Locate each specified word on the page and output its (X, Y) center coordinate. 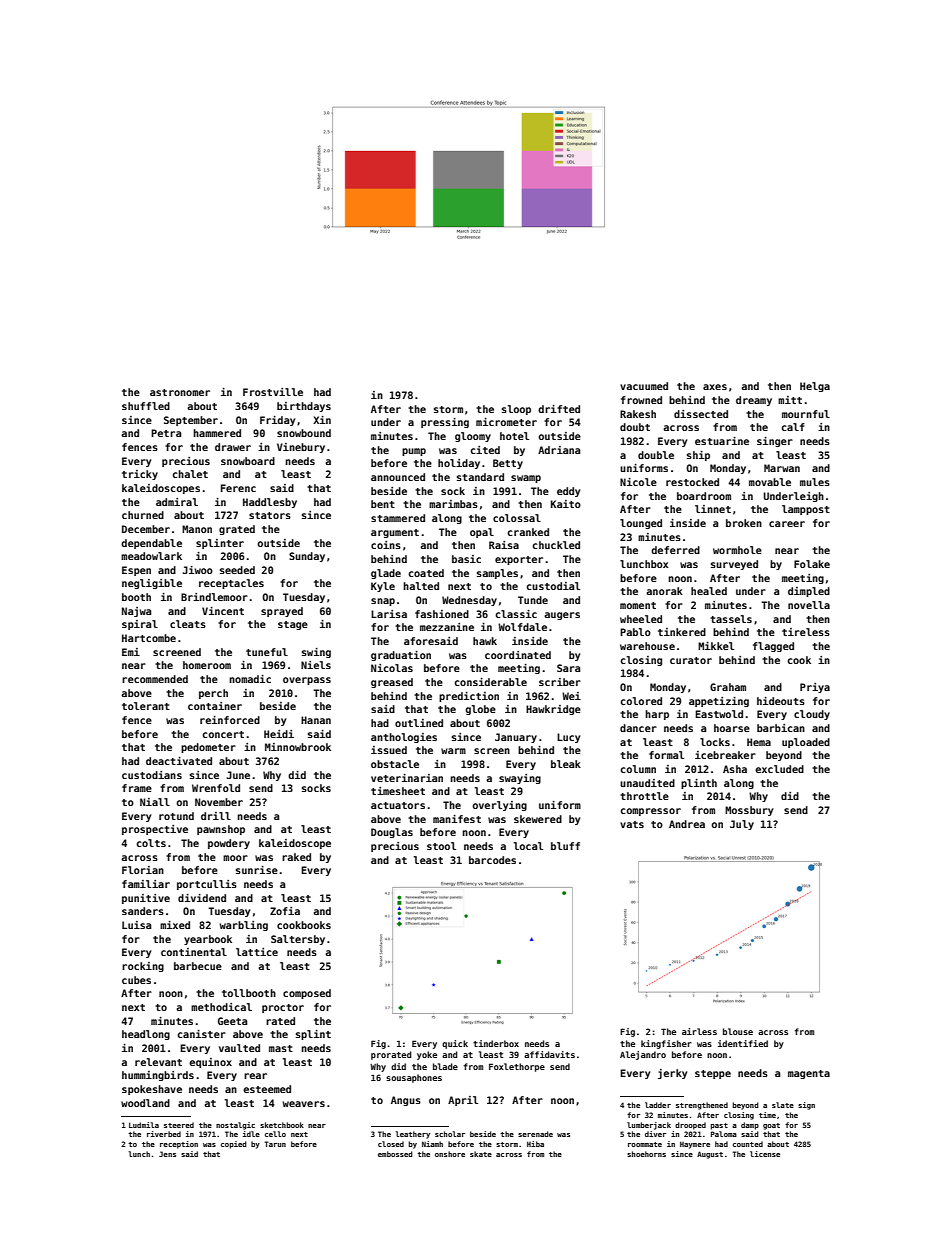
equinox (210, 1063)
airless (699, 1031)
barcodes (492, 860)
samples (497, 574)
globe (480, 710)
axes (715, 387)
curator (691, 660)
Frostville (273, 392)
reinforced (230, 720)
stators (270, 515)
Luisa (136, 925)
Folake (812, 564)
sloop (516, 410)
